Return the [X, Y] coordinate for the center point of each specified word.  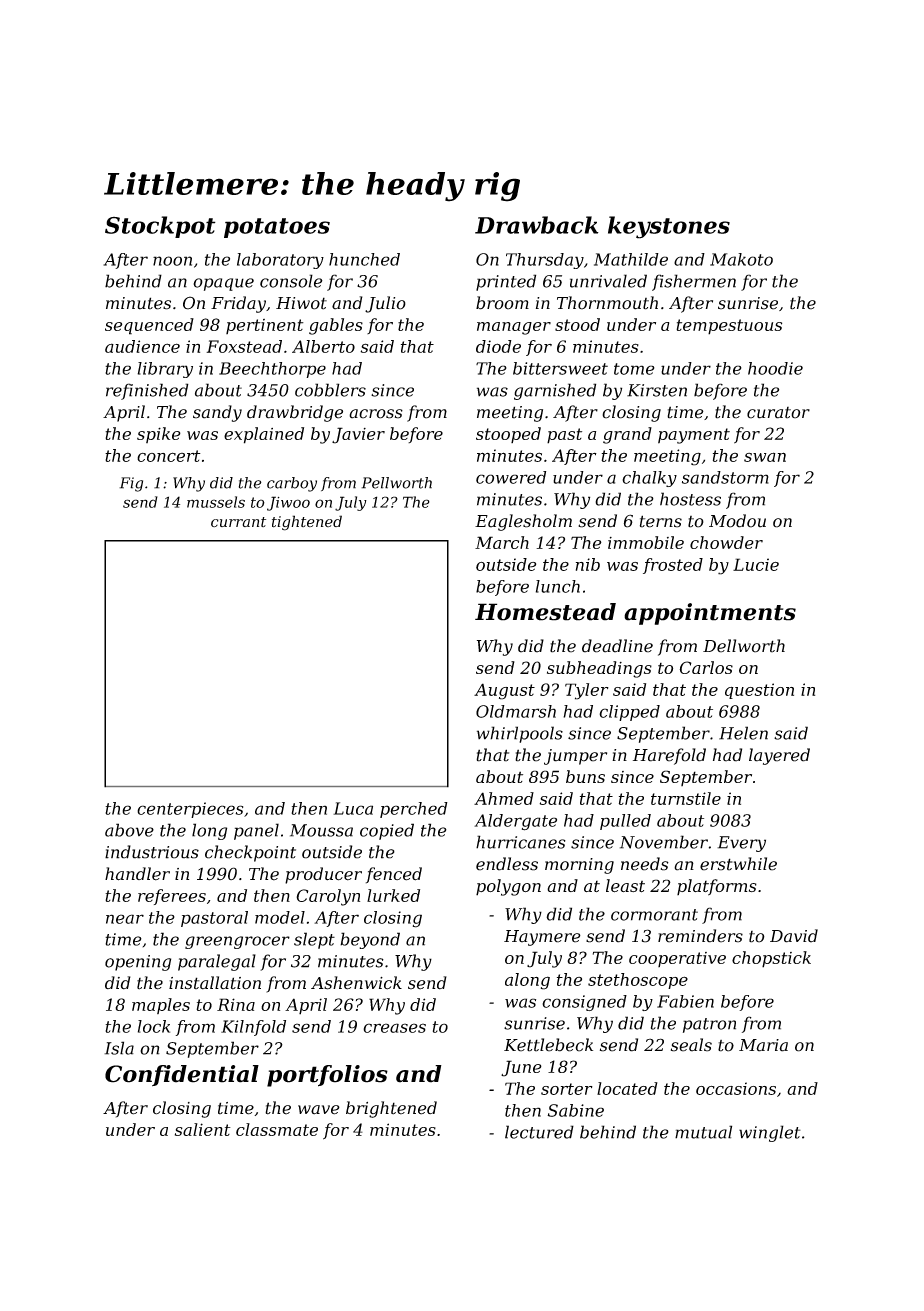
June [521, 1068]
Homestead [545, 612]
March [502, 542]
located [627, 1088]
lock [154, 1026]
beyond [370, 940]
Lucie [756, 564]
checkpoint [250, 853]
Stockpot [160, 227]
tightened [307, 523]
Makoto [741, 259]
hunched [364, 259]
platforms [717, 887]
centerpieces [190, 810]
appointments [710, 614]
